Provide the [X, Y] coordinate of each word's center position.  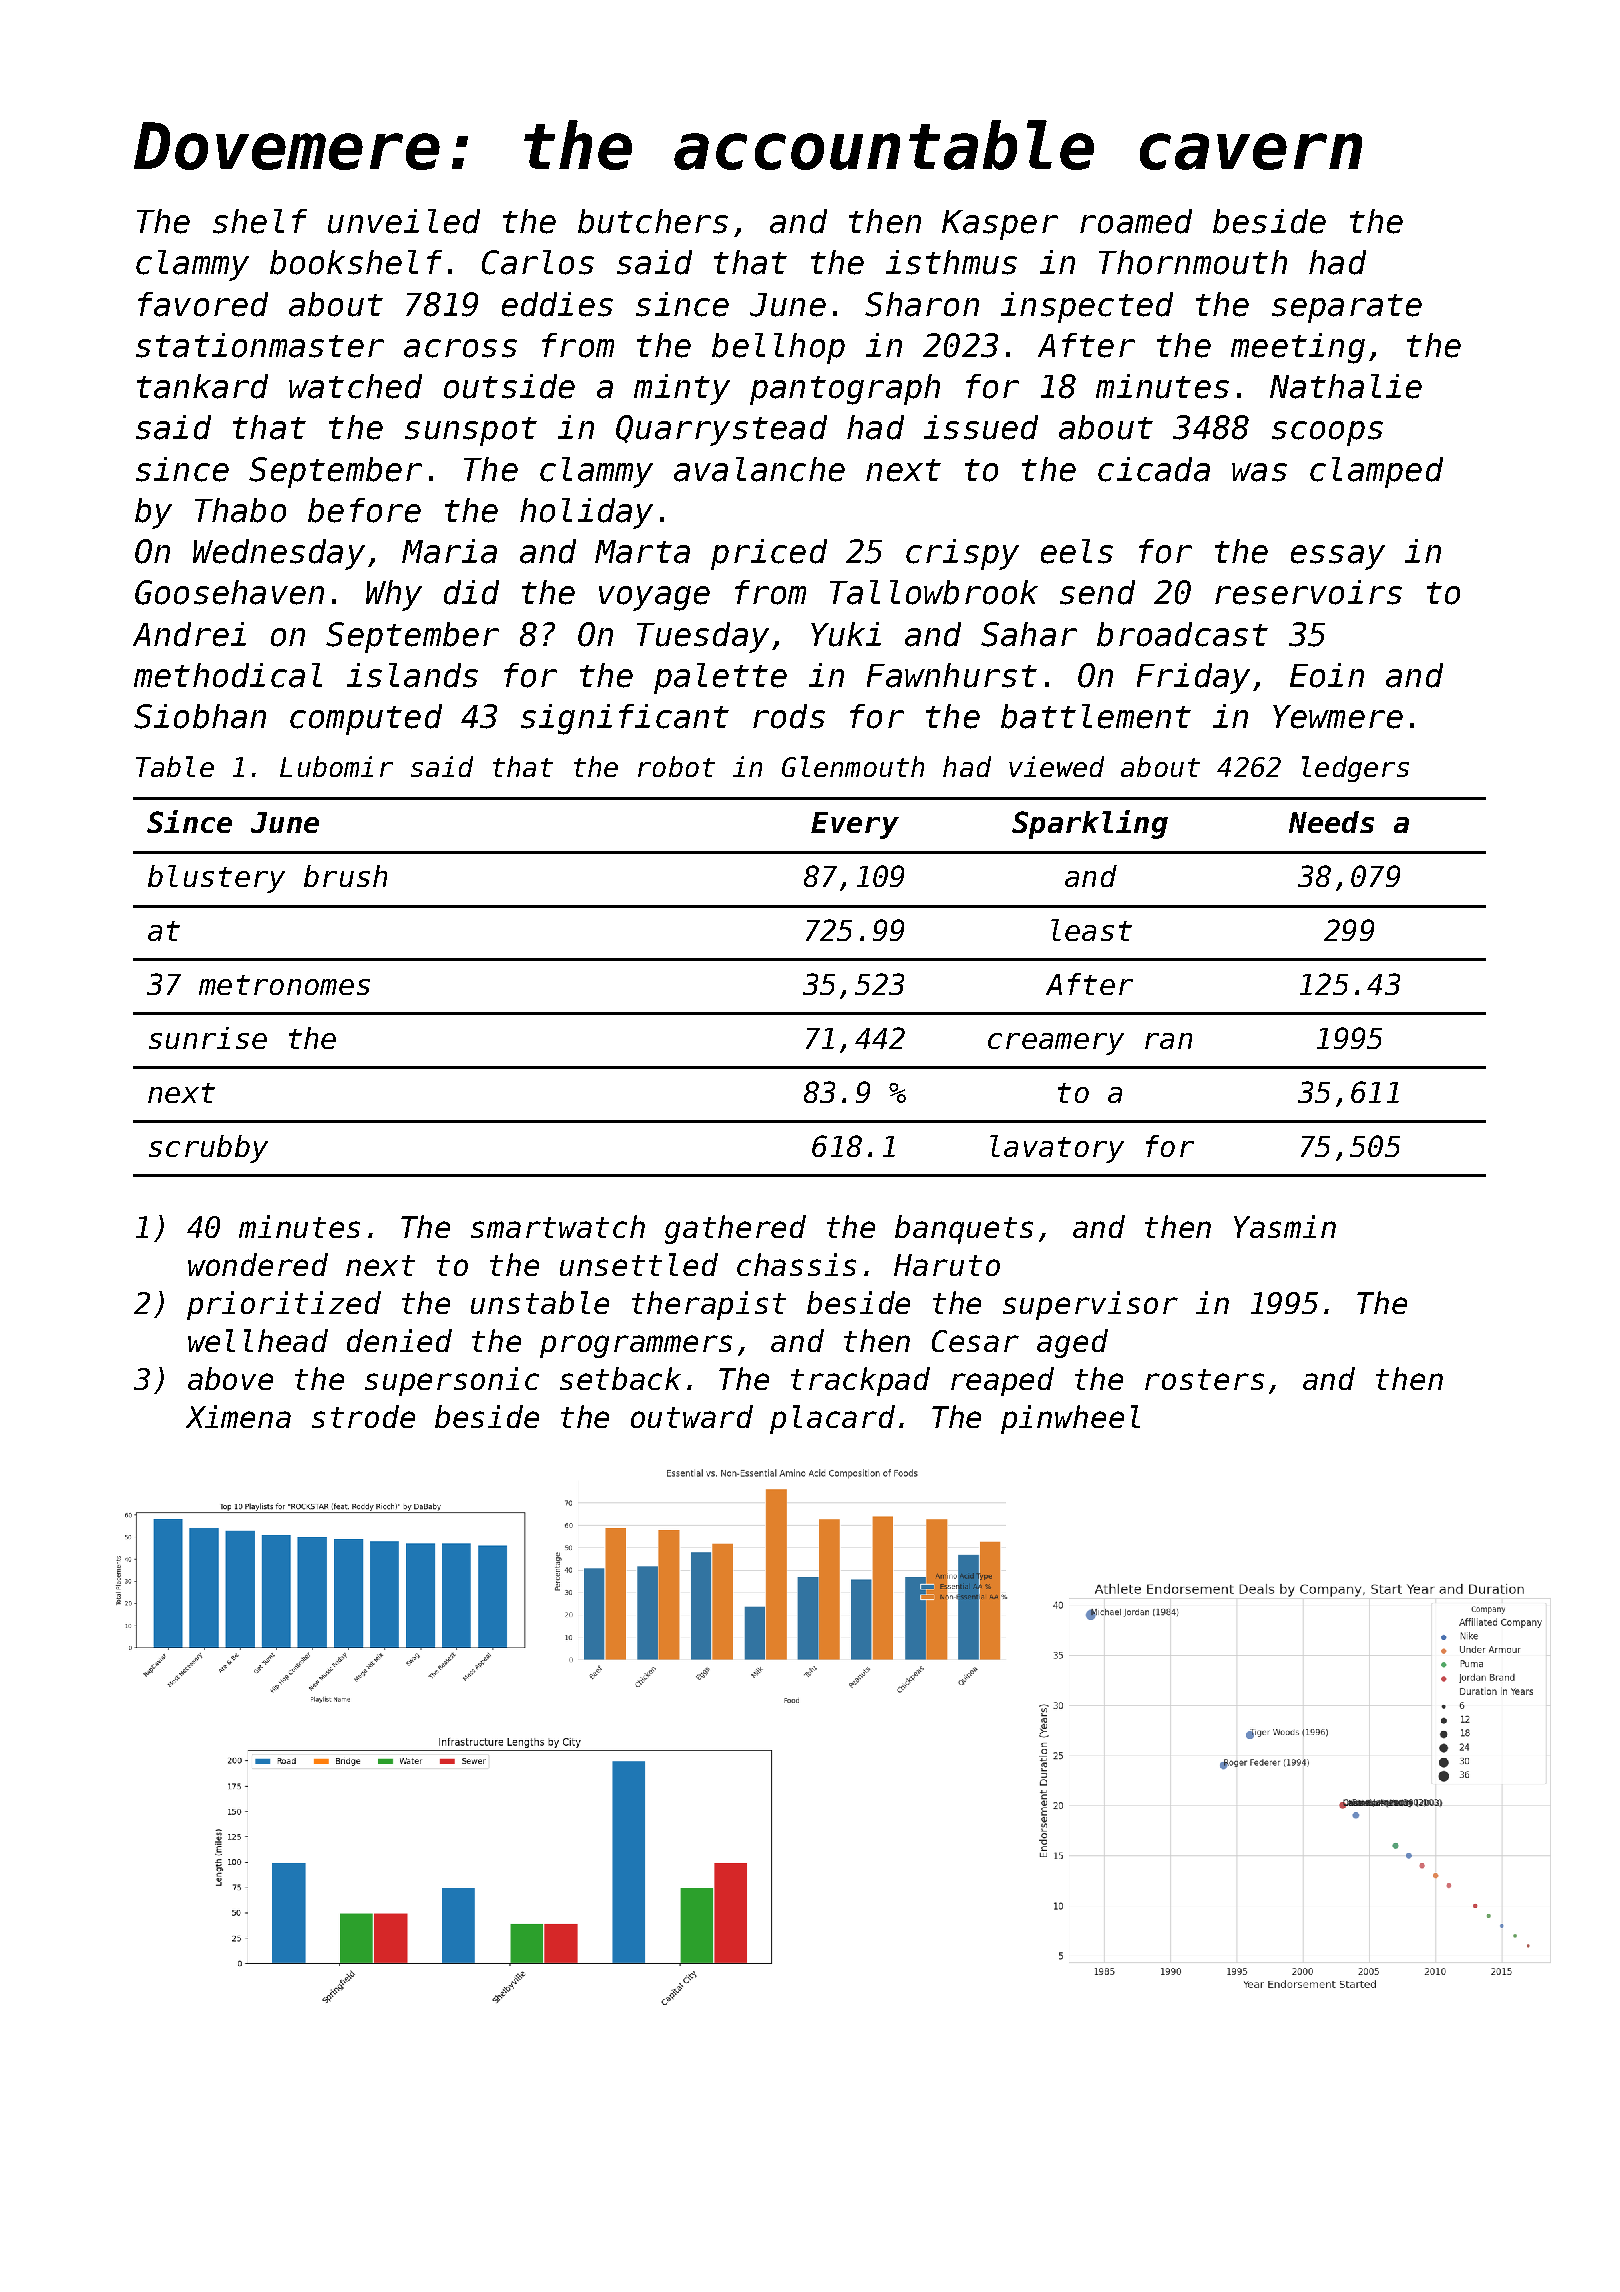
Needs [1331, 822]
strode [363, 1416]
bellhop [778, 348]
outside [509, 386]
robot [676, 766]
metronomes [284, 985]
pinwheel [1070, 1419]
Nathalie [1346, 386]
